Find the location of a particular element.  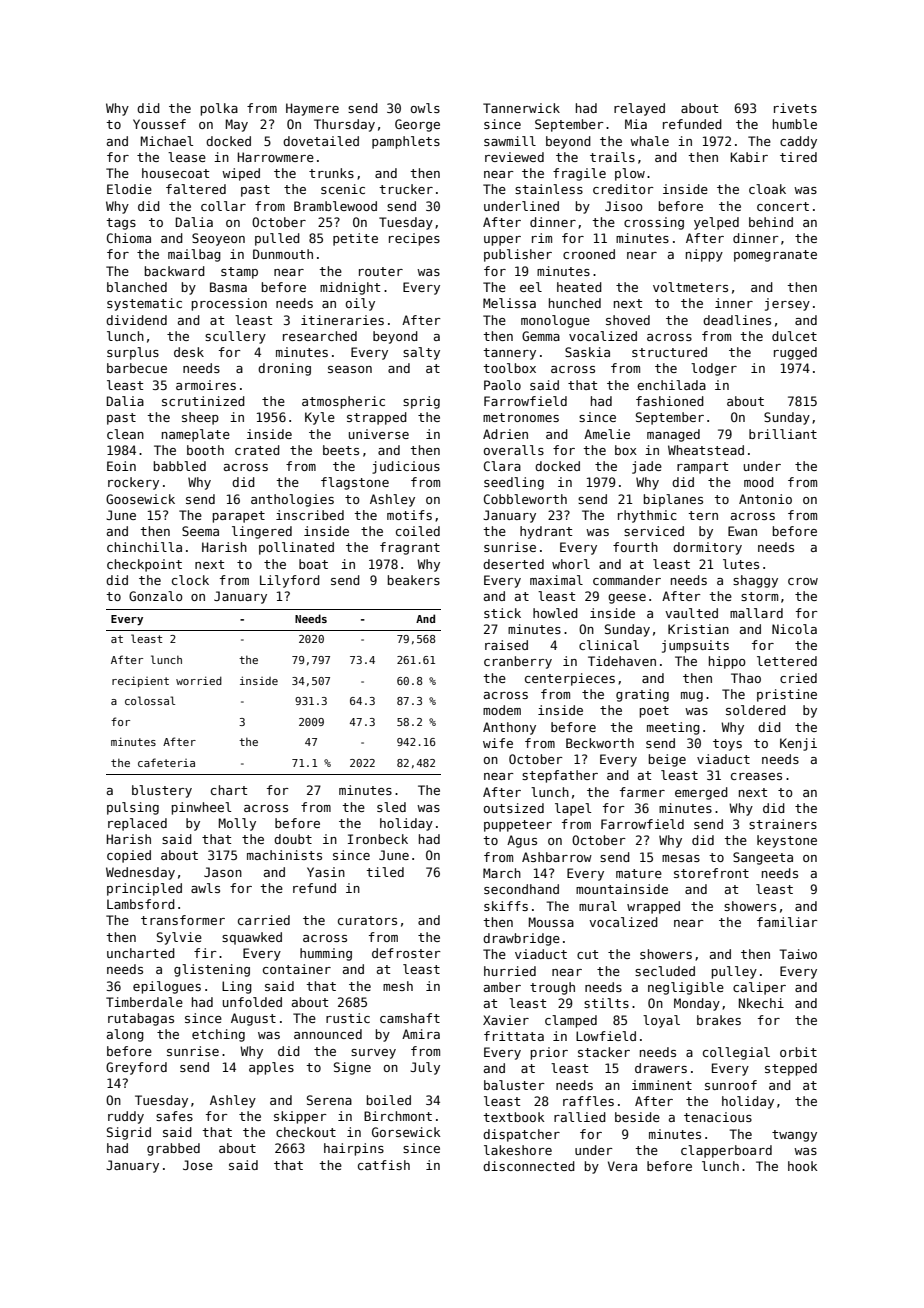

Jose is located at coordinates (198, 1165).
